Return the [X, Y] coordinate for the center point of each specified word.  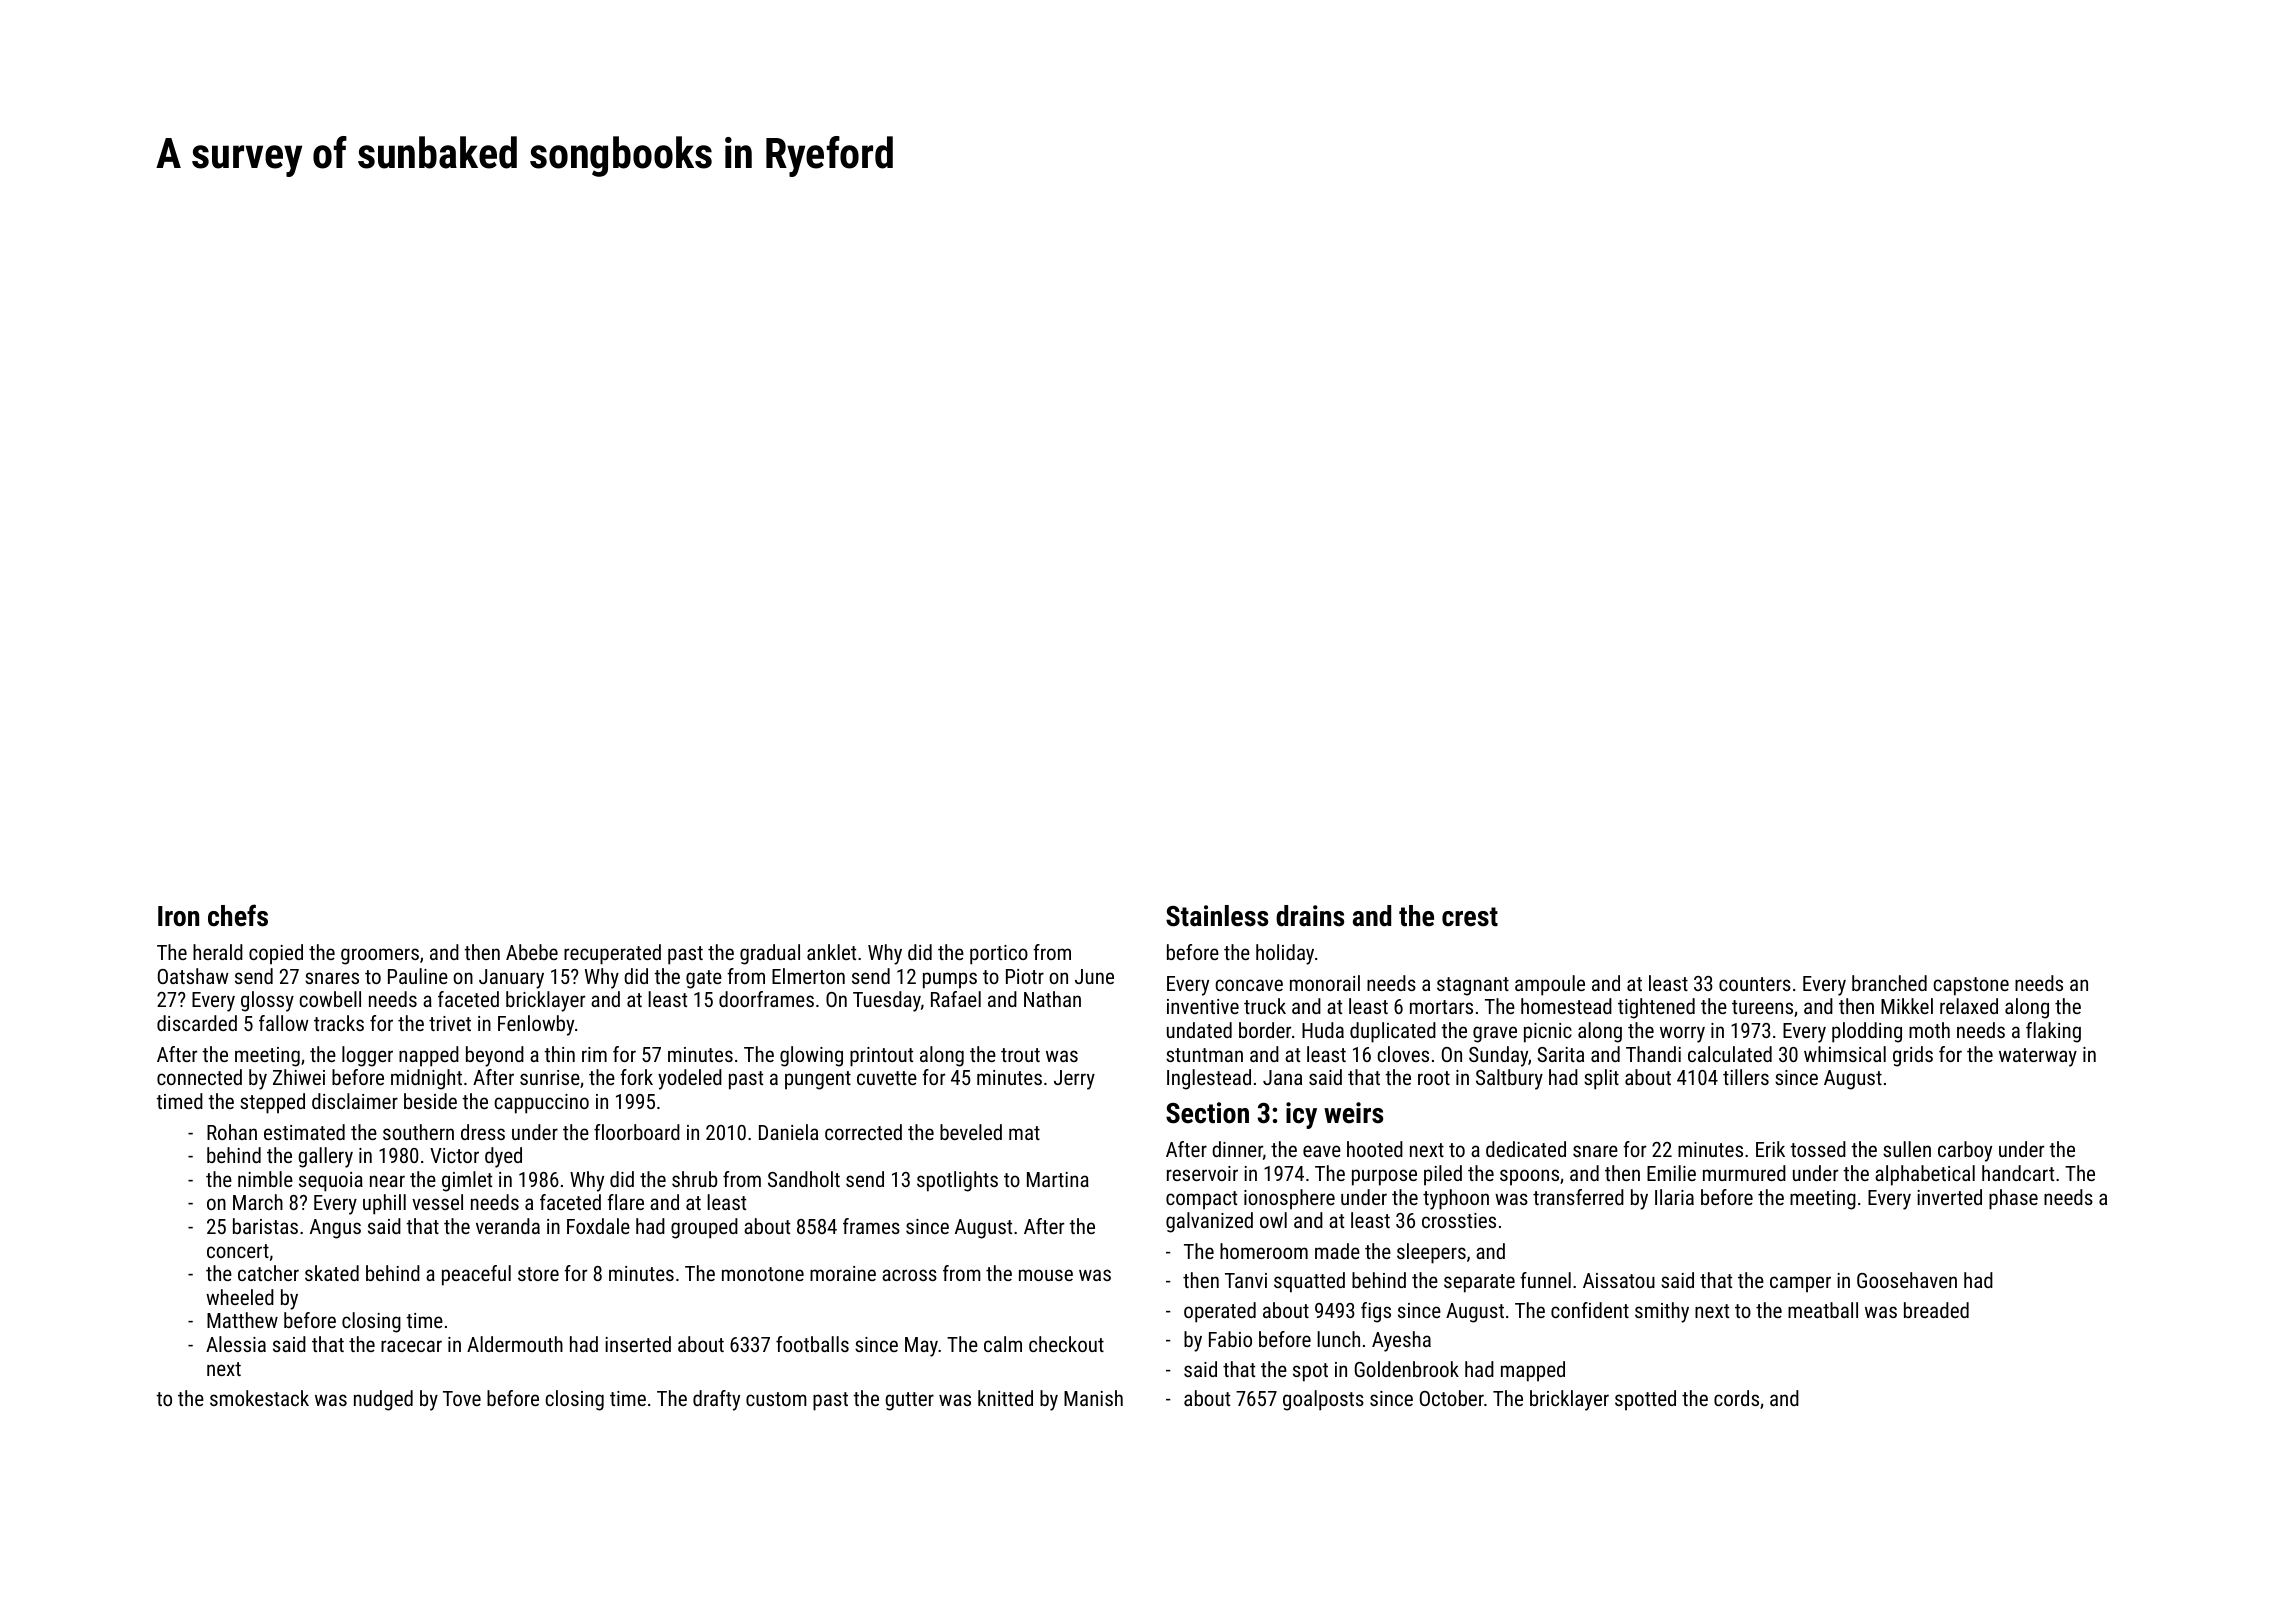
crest [1470, 917]
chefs [238, 915]
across [909, 1275]
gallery [325, 1157]
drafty [716, 1400]
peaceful [476, 1275]
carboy [1965, 1151]
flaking [2053, 1032]
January [511, 979]
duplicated [1393, 1032]
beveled [971, 1132]
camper [1800, 1284]
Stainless [1217, 916]
